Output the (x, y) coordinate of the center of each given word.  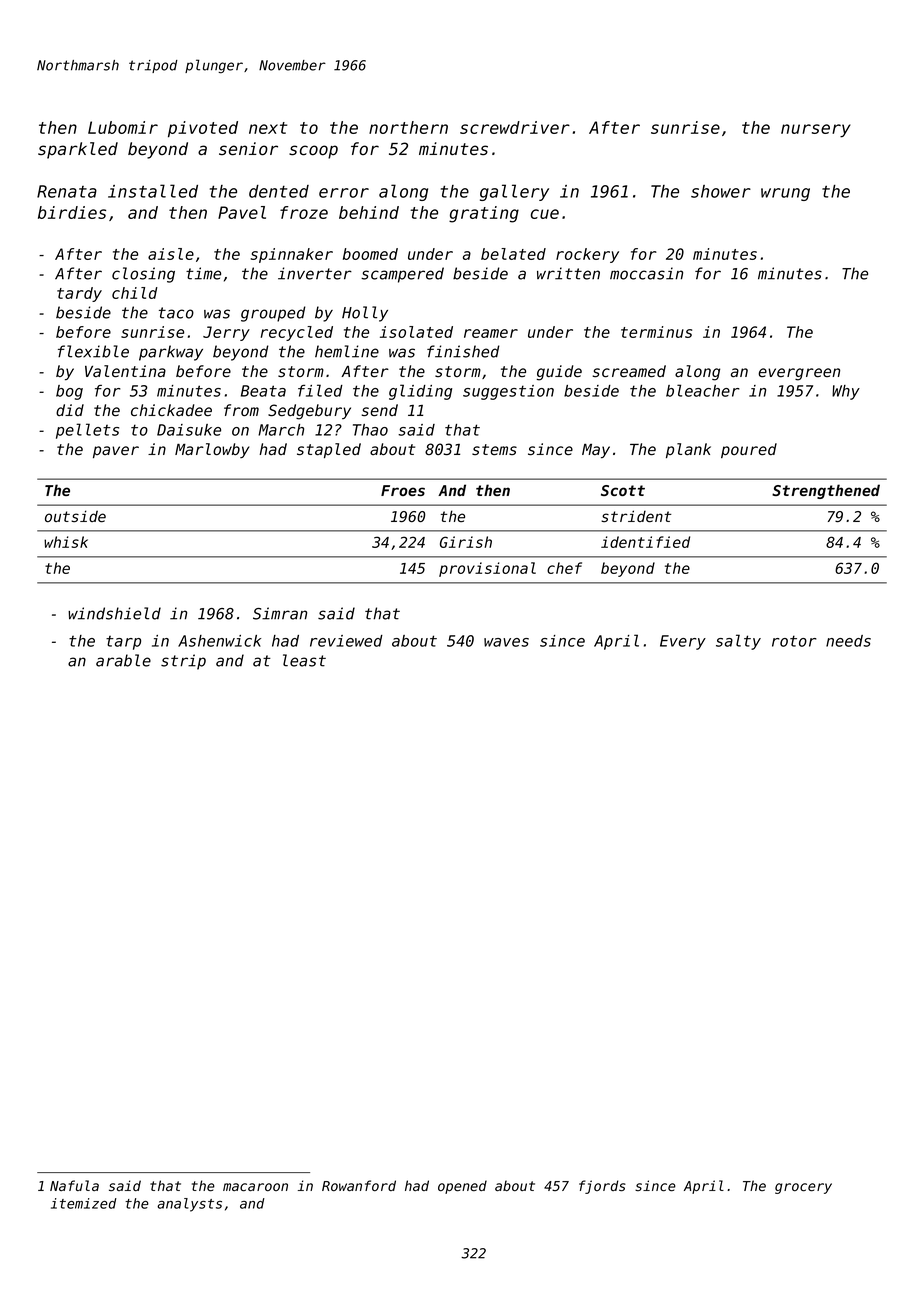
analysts (189, 1205)
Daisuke (189, 430)
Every (683, 642)
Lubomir (123, 127)
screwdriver (515, 127)
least (304, 660)
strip (183, 662)
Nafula (74, 1185)
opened (462, 1187)
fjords (602, 1187)
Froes (403, 490)
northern (408, 127)
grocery (803, 1188)
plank (688, 450)
